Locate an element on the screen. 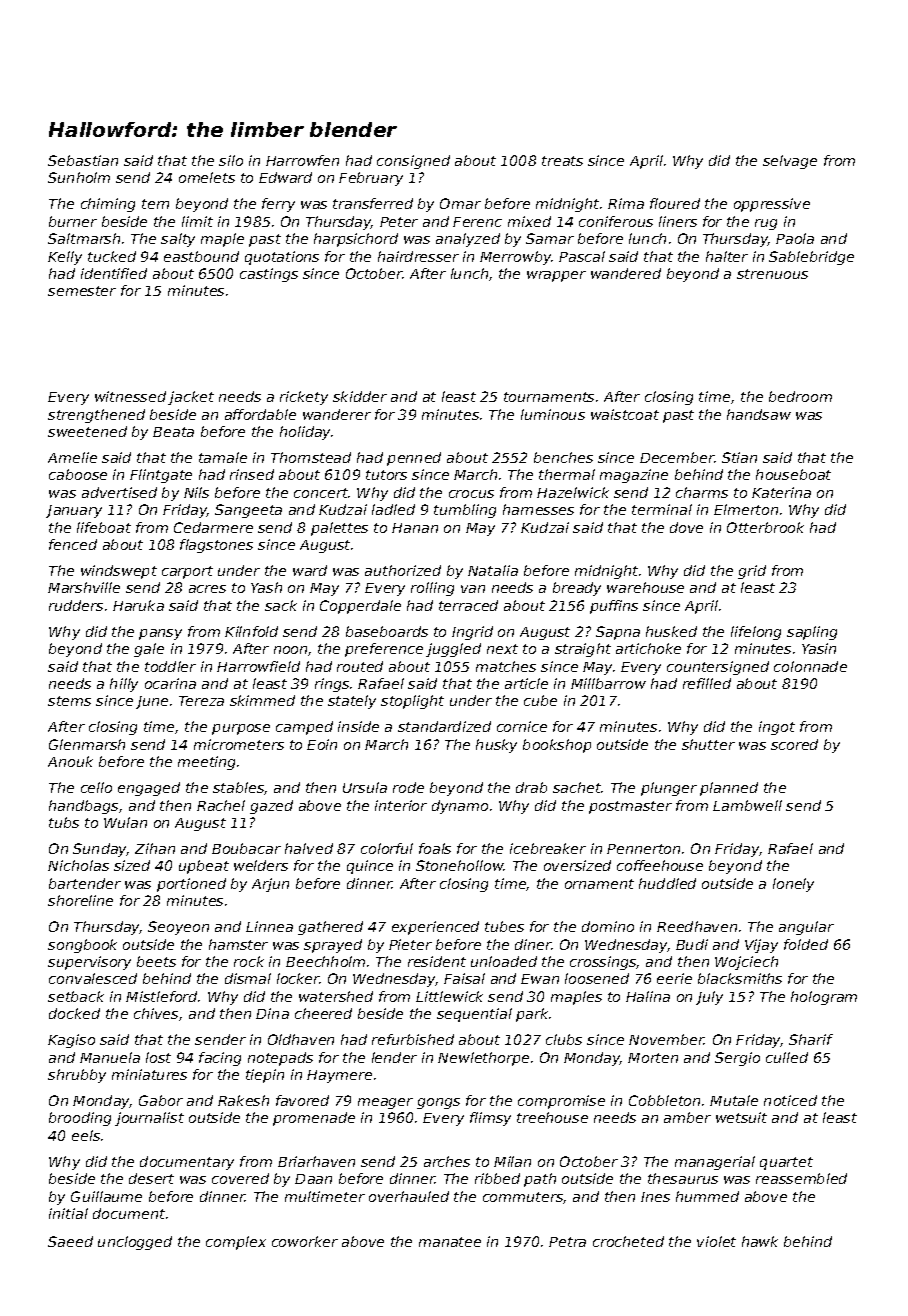  arches is located at coordinates (447, 1161).
